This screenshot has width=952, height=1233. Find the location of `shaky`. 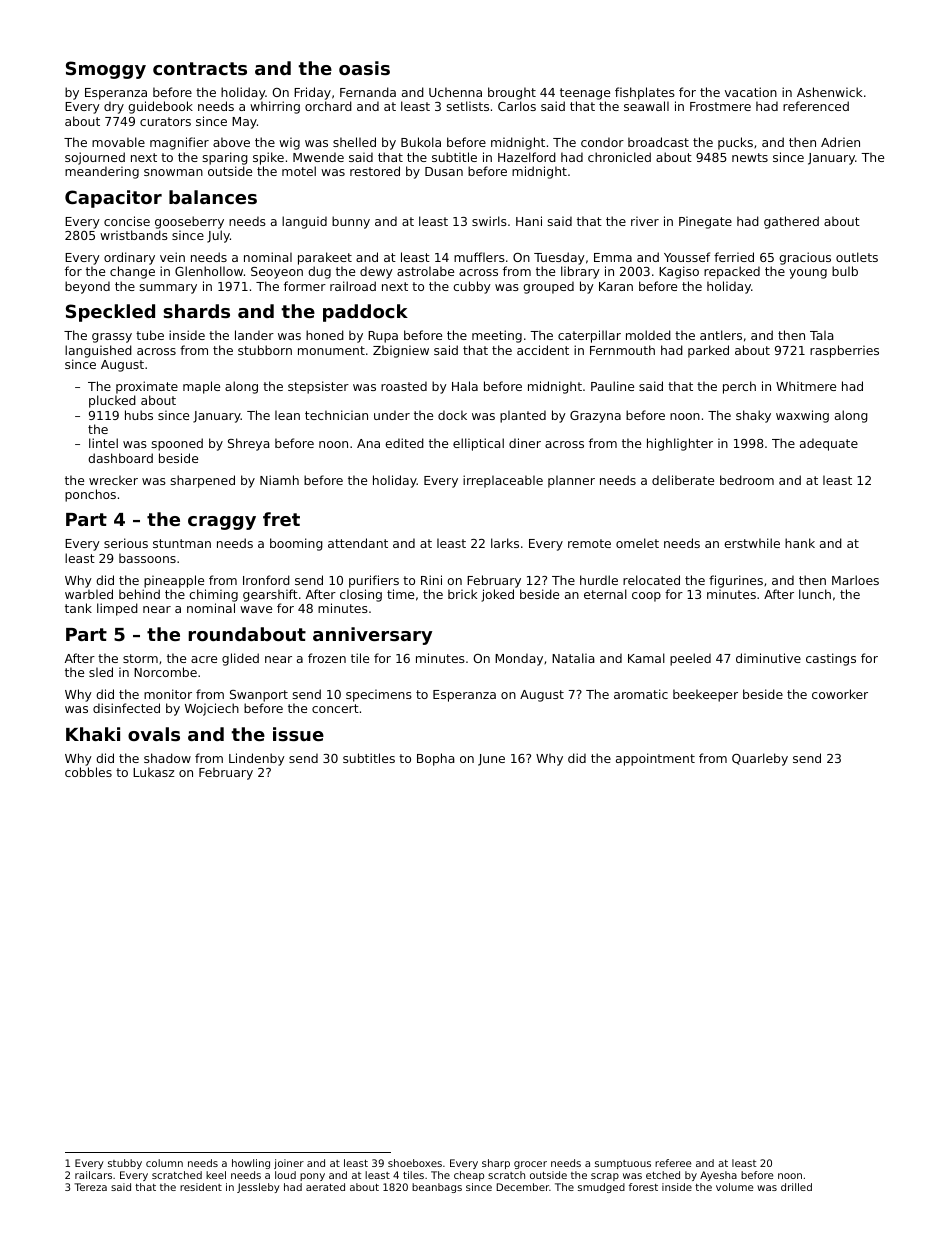

shaky is located at coordinates (753, 416).
